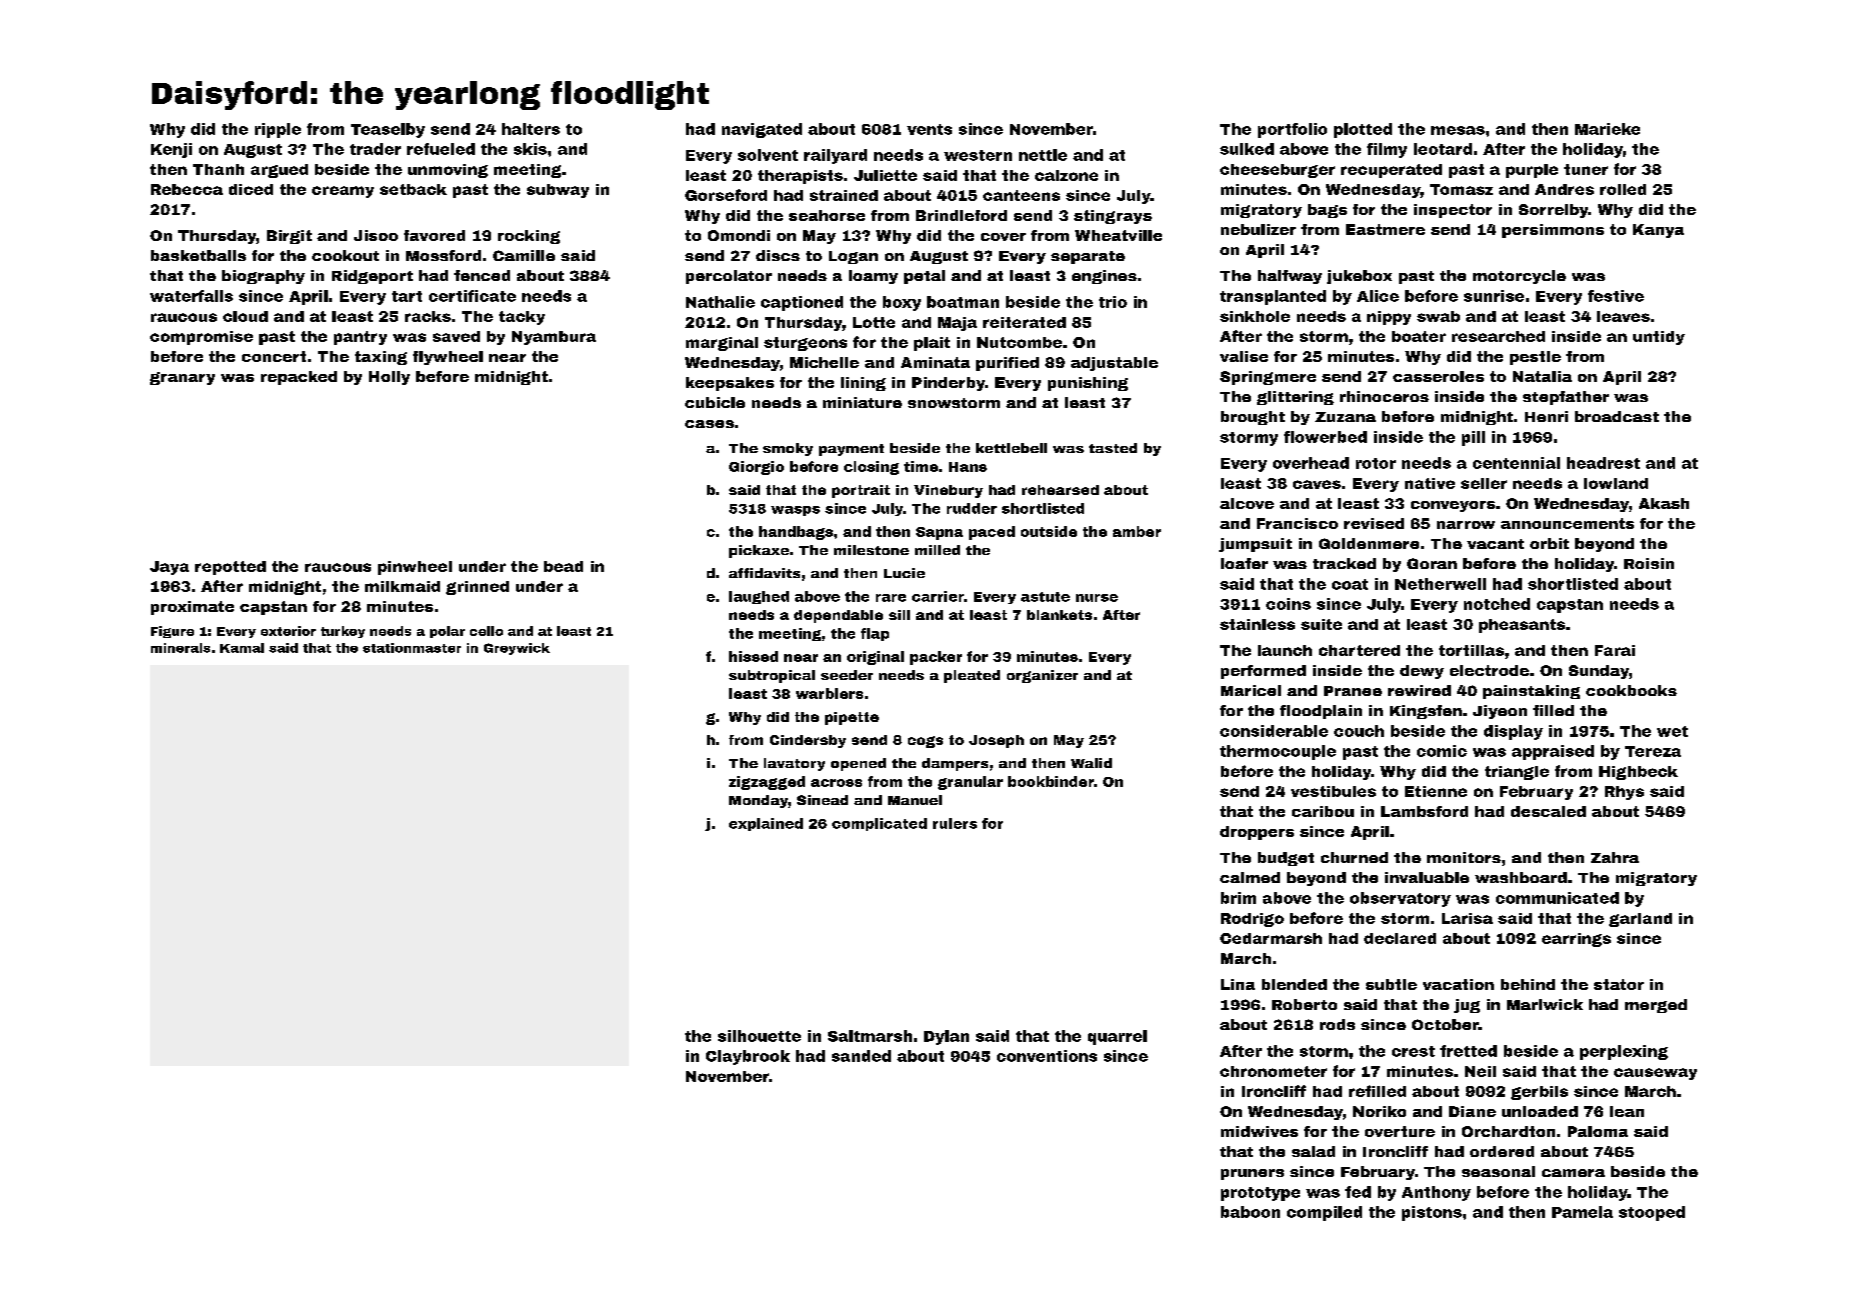  What do you see at coordinates (1011, 448) in the page?
I see `kettlebell` at bounding box center [1011, 448].
